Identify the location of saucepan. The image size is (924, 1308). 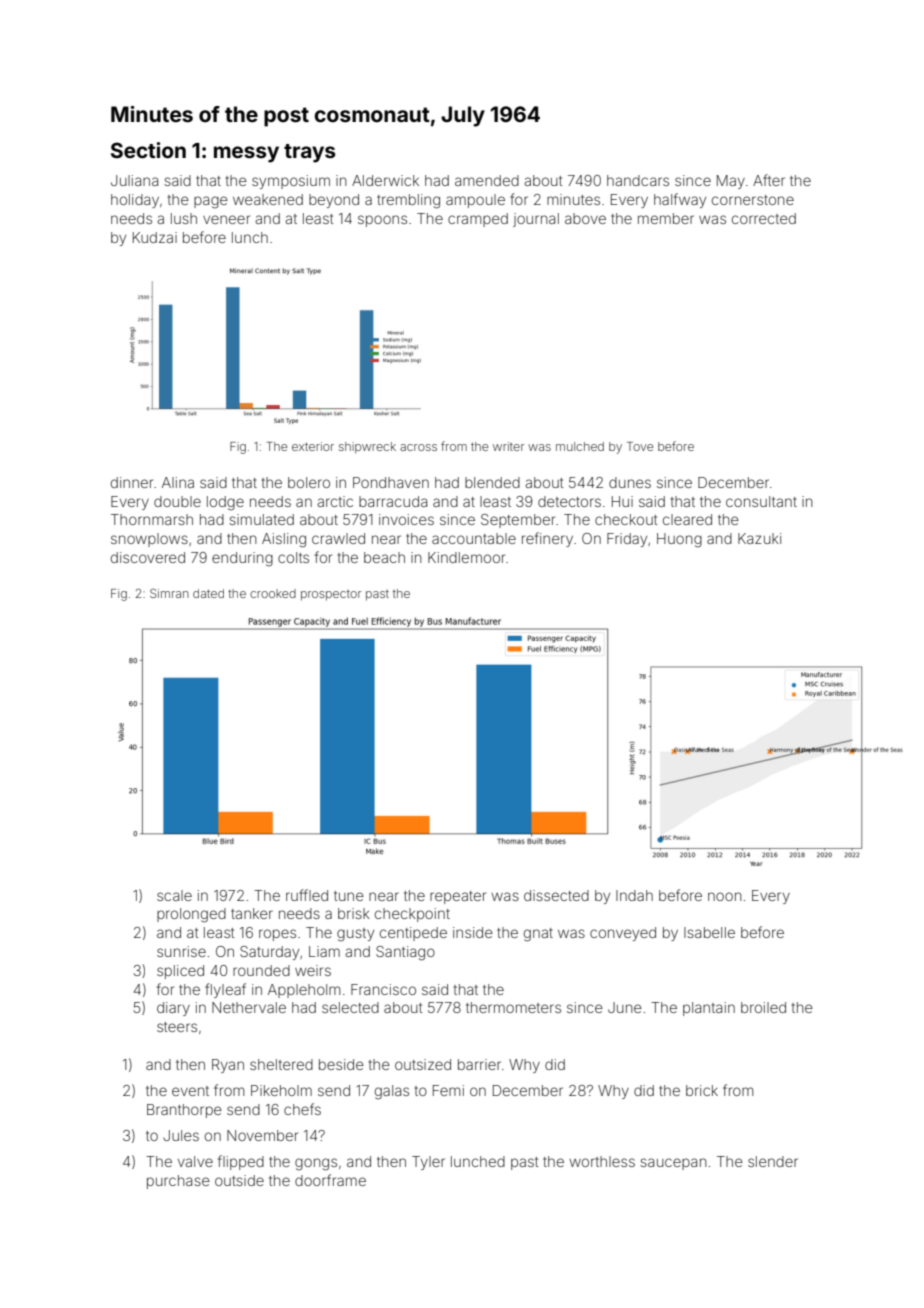
(673, 1164).
